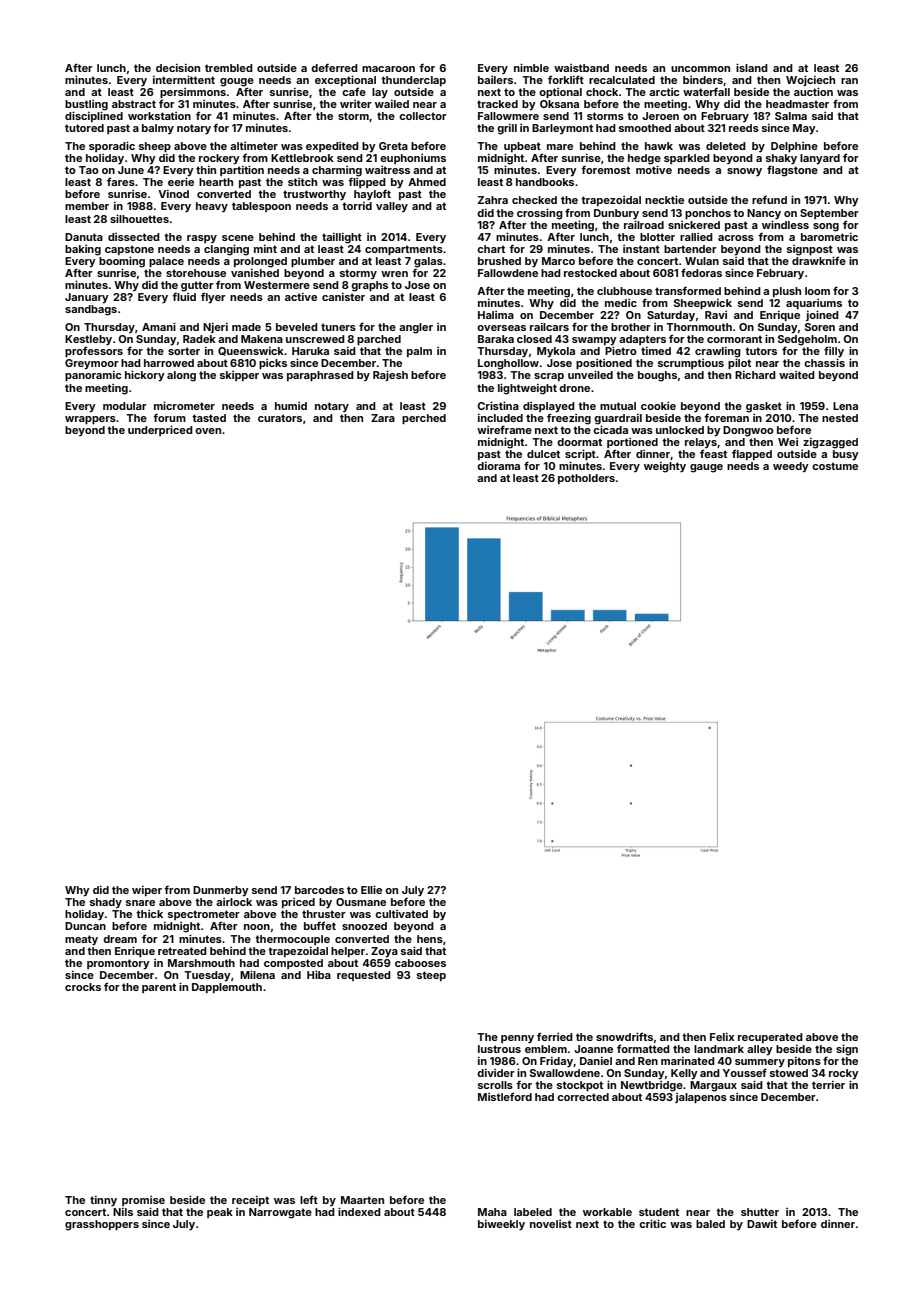  Describe the element at coordinates (250, 1201) in the image. I see `receipt` at that location.
